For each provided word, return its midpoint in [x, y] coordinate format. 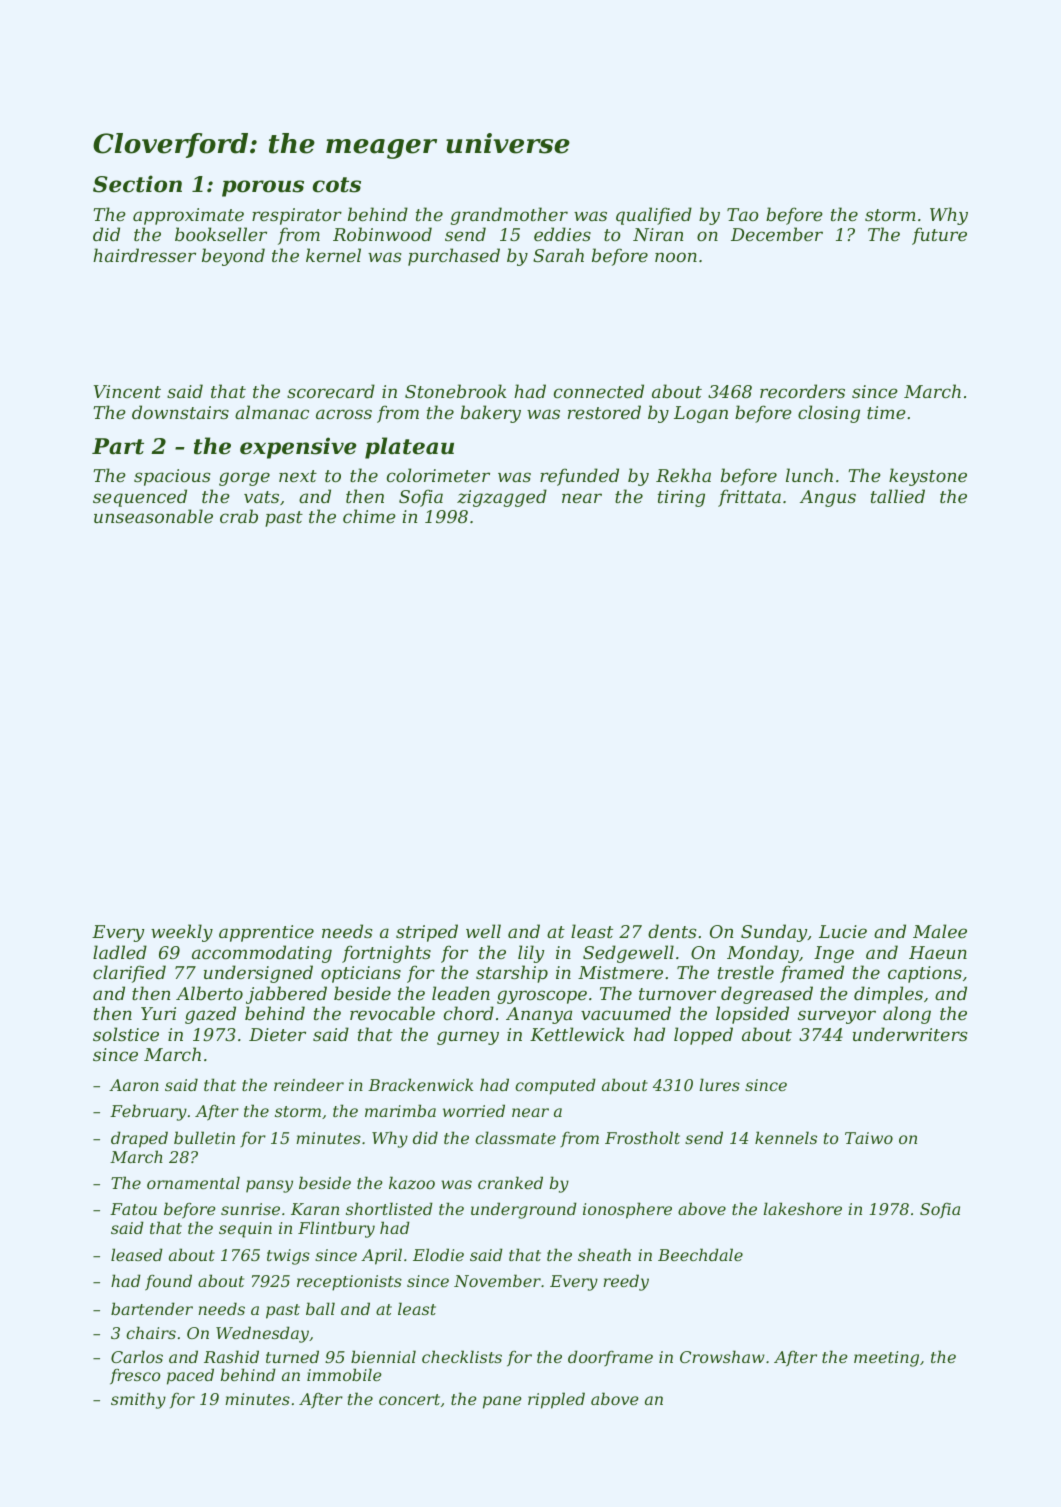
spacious [172, 477]
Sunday [774, 933]
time [886, 412]
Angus [828, 498]
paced [190, 1376]
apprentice [266, 933]
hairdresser [144, 255]
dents [672, 931]
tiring [681, 498]
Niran [658, 235]
